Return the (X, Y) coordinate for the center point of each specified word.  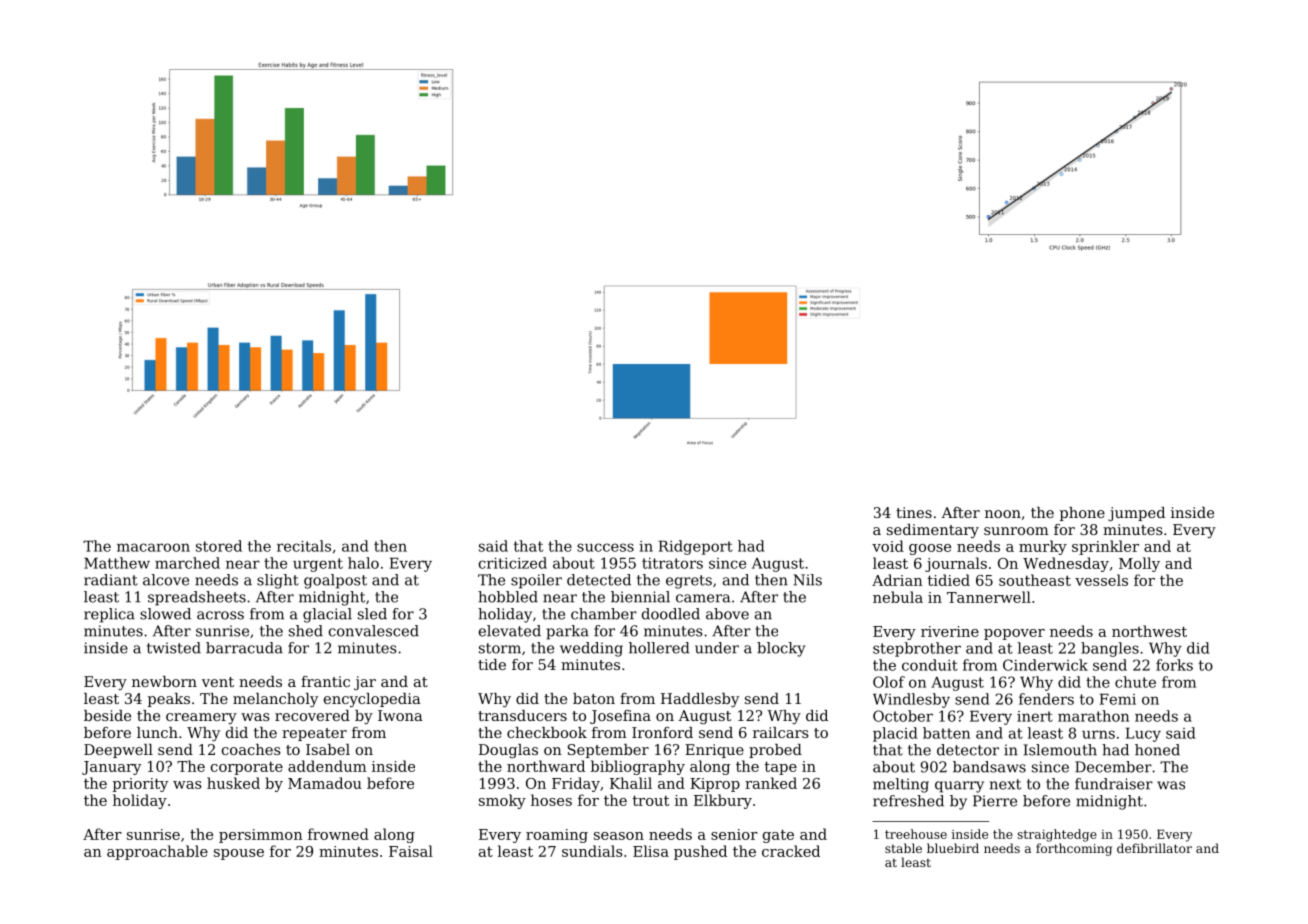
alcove (166, 580)
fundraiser (1114, 784)
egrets (689, 582)
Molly (1139, 564)
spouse (239, 854)
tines (914, 512)
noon (1003, 514)
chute (1135, 682)
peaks (169, 700)
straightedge (1057, 835)
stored (219, 546)
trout (650, 800)
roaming (557, 836)
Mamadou (325, 783)
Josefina (620, 717)
